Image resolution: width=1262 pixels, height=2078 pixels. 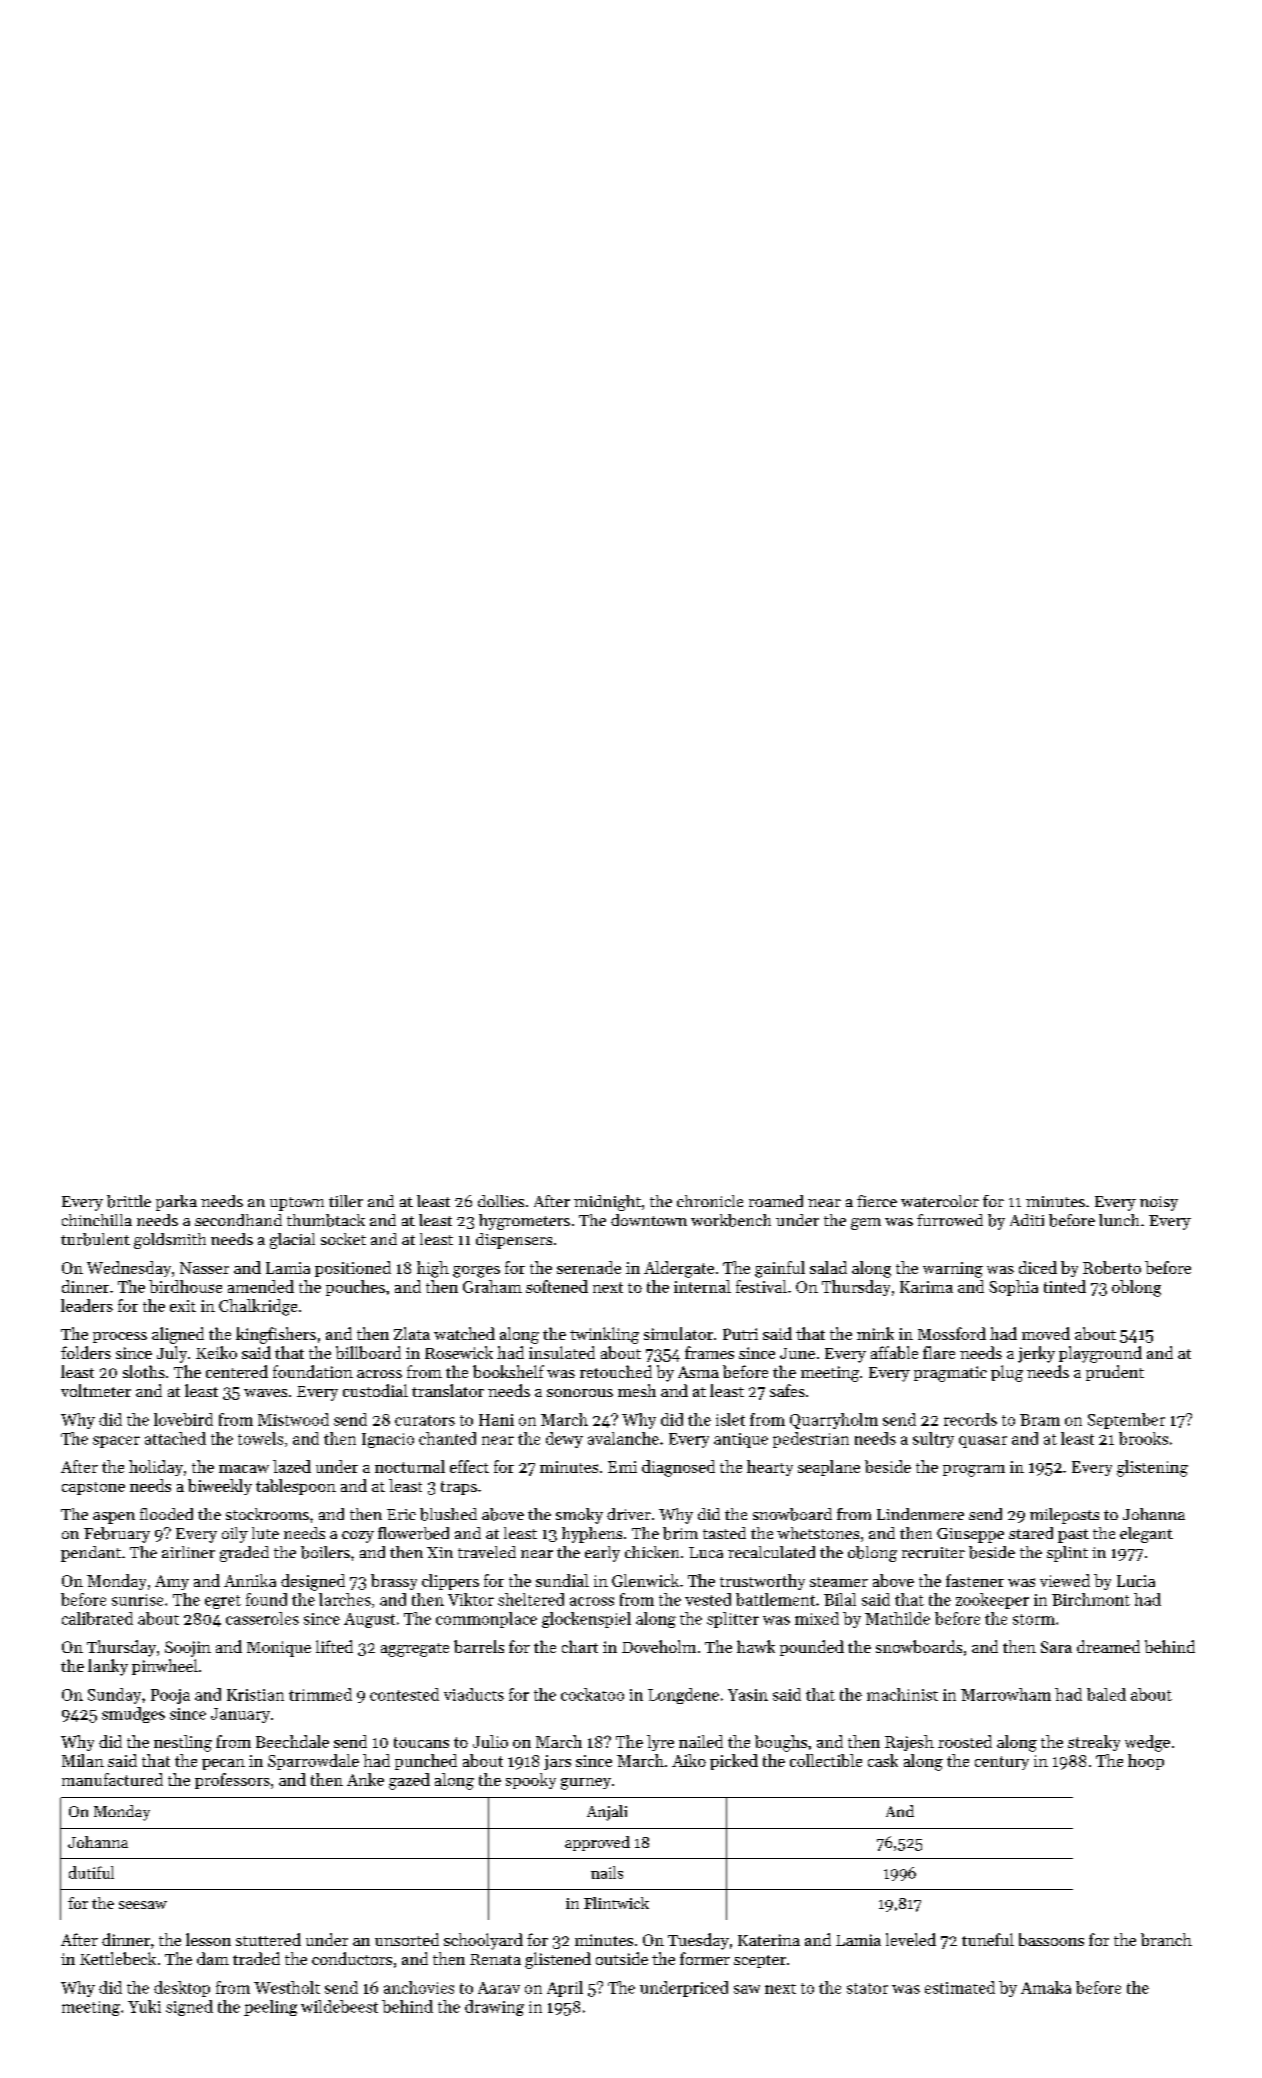 What do you see at coordinates (144, 2006) in the screenshot?
I see `Yuki` at bounding box center [144, 2006].
